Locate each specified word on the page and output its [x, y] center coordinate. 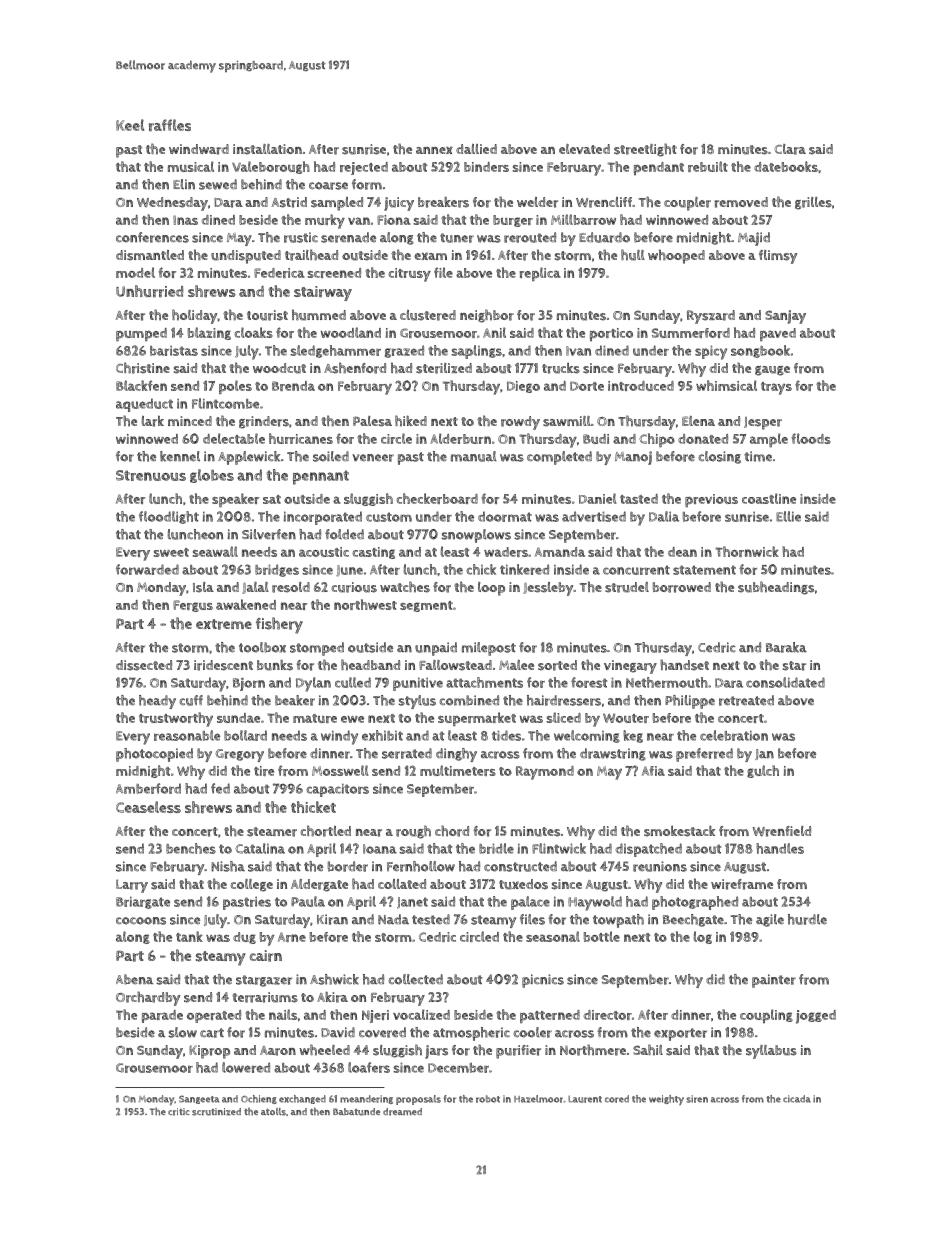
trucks [561, 368]
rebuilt [708, 166]
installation [267, 149]
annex [434, 150]
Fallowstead [455, 665]
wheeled [324, 1050]
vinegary [630, 667]
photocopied [154, 755]
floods [811, 438]
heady [157, 702]
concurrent [636, 570]
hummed [319, 315]
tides [506, 735]
